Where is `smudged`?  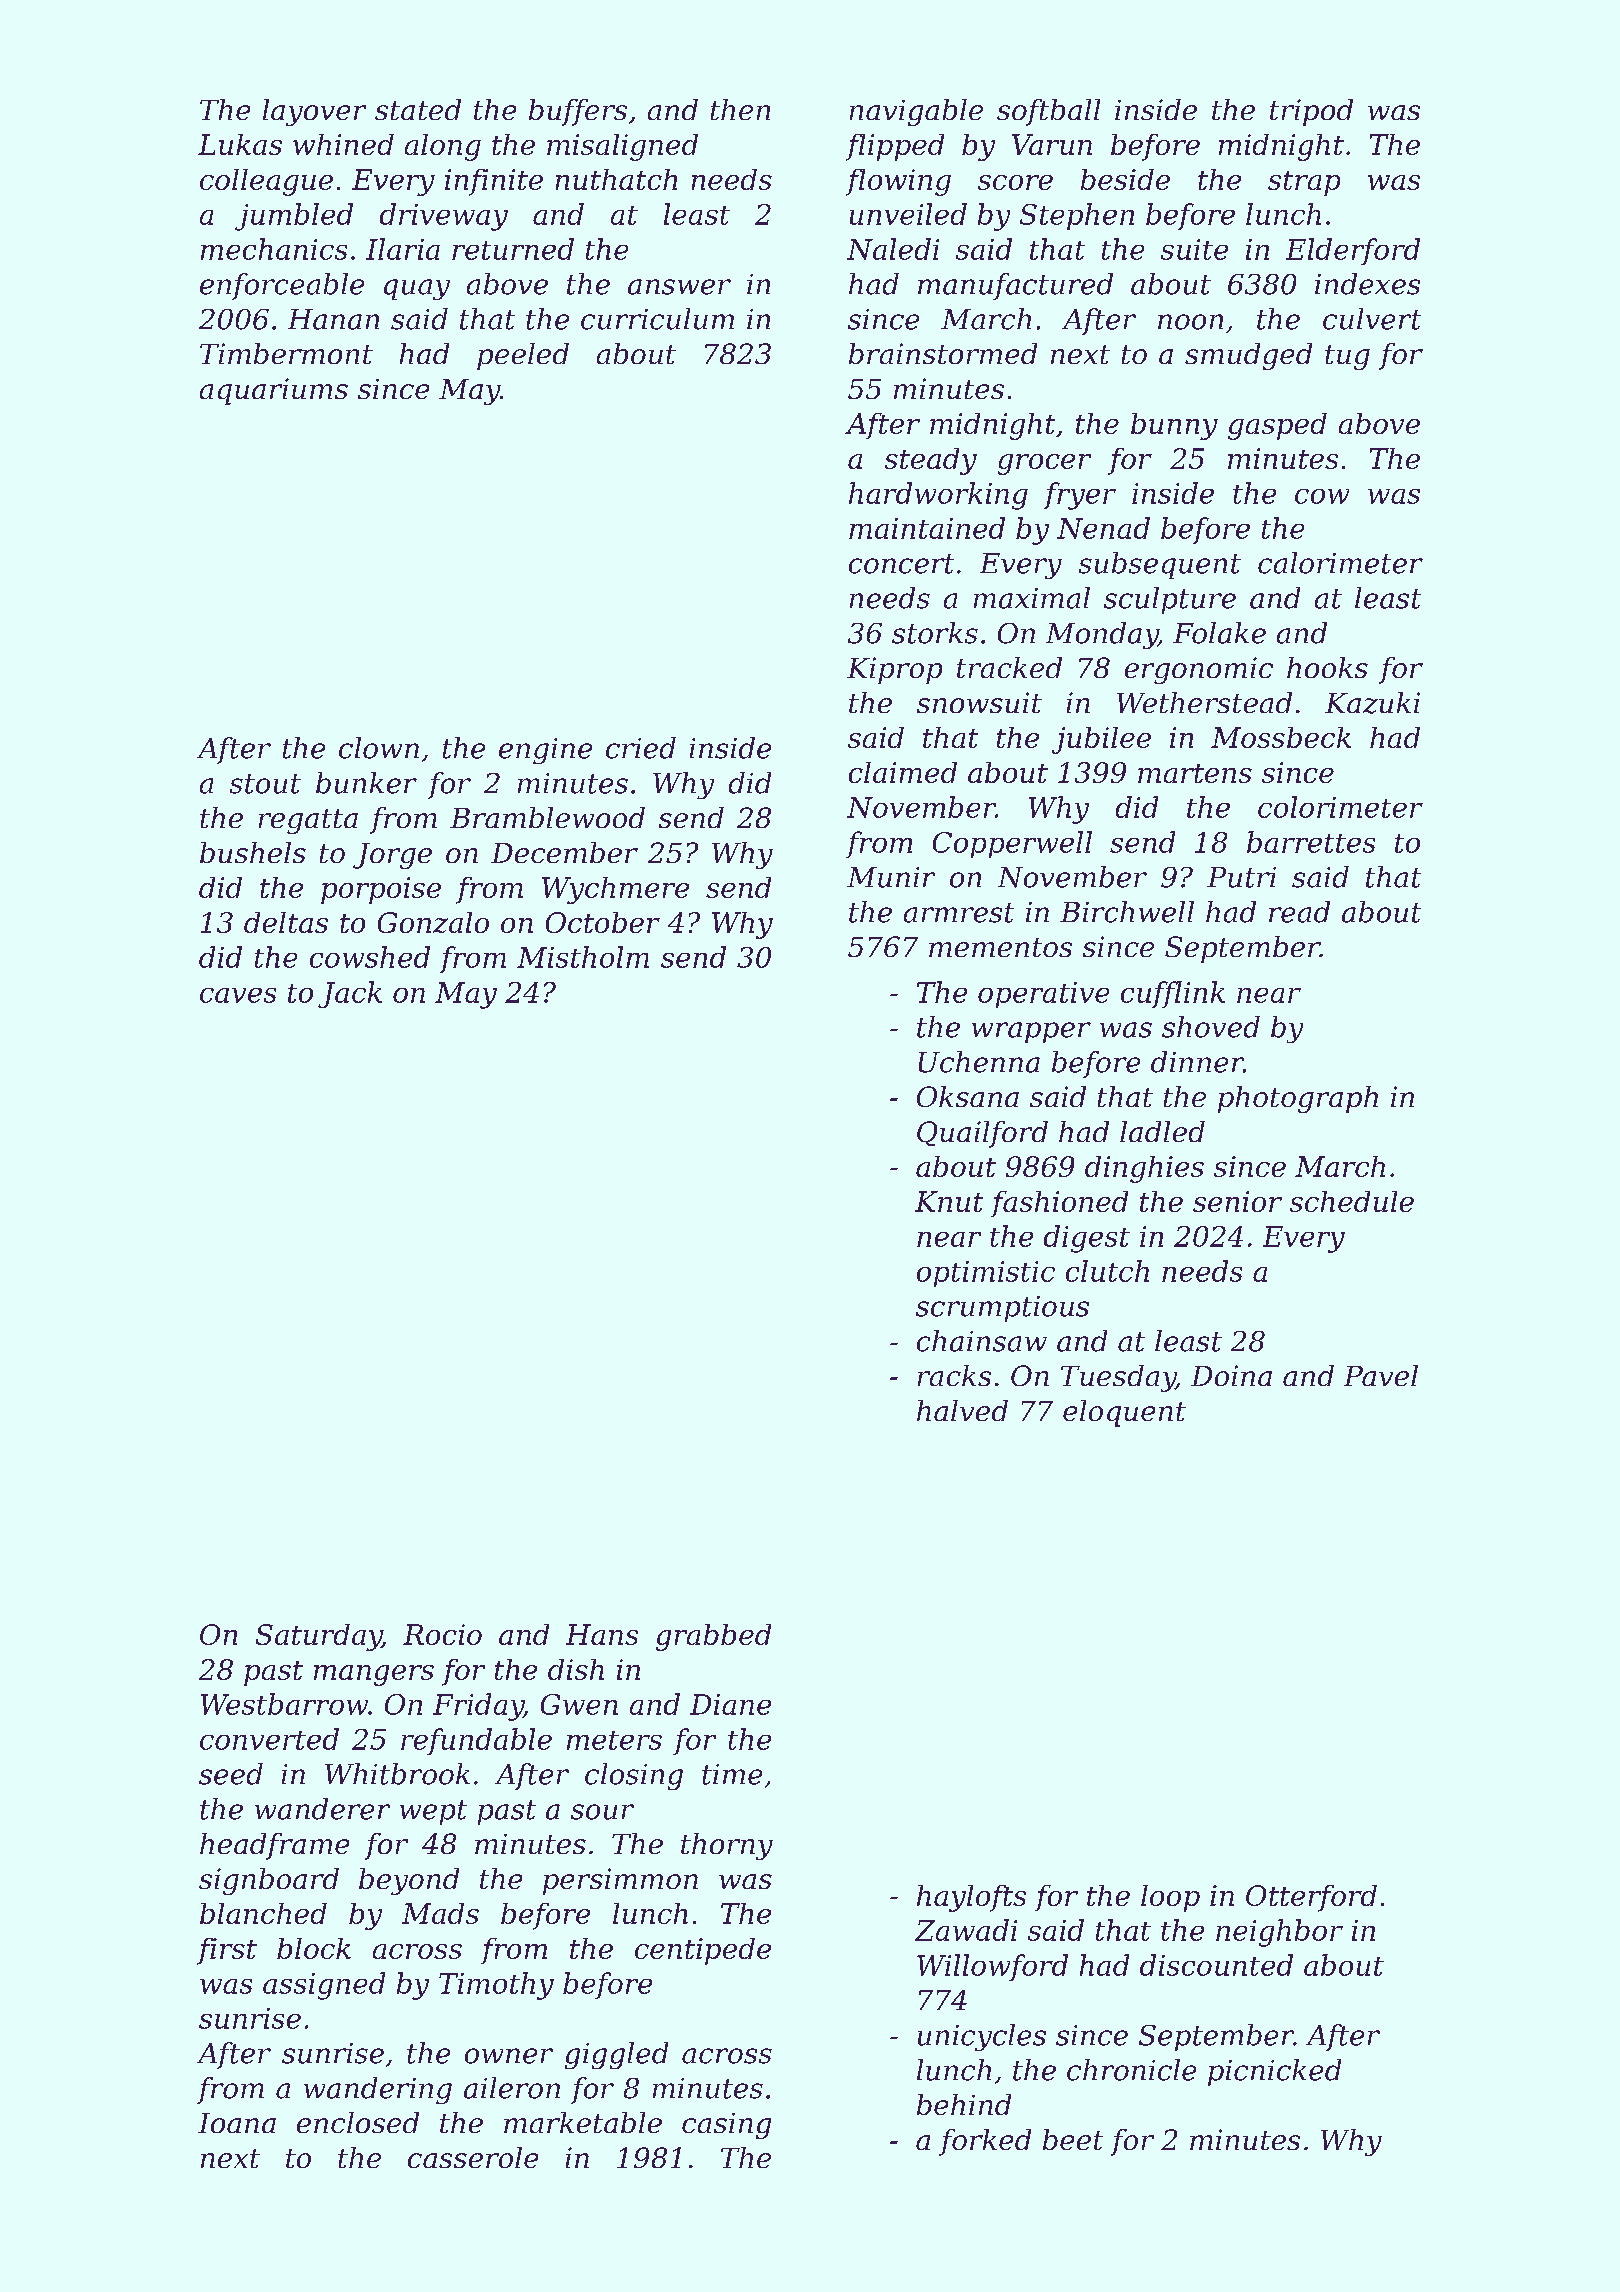 smudged is located at coordinates (1248, 356).
